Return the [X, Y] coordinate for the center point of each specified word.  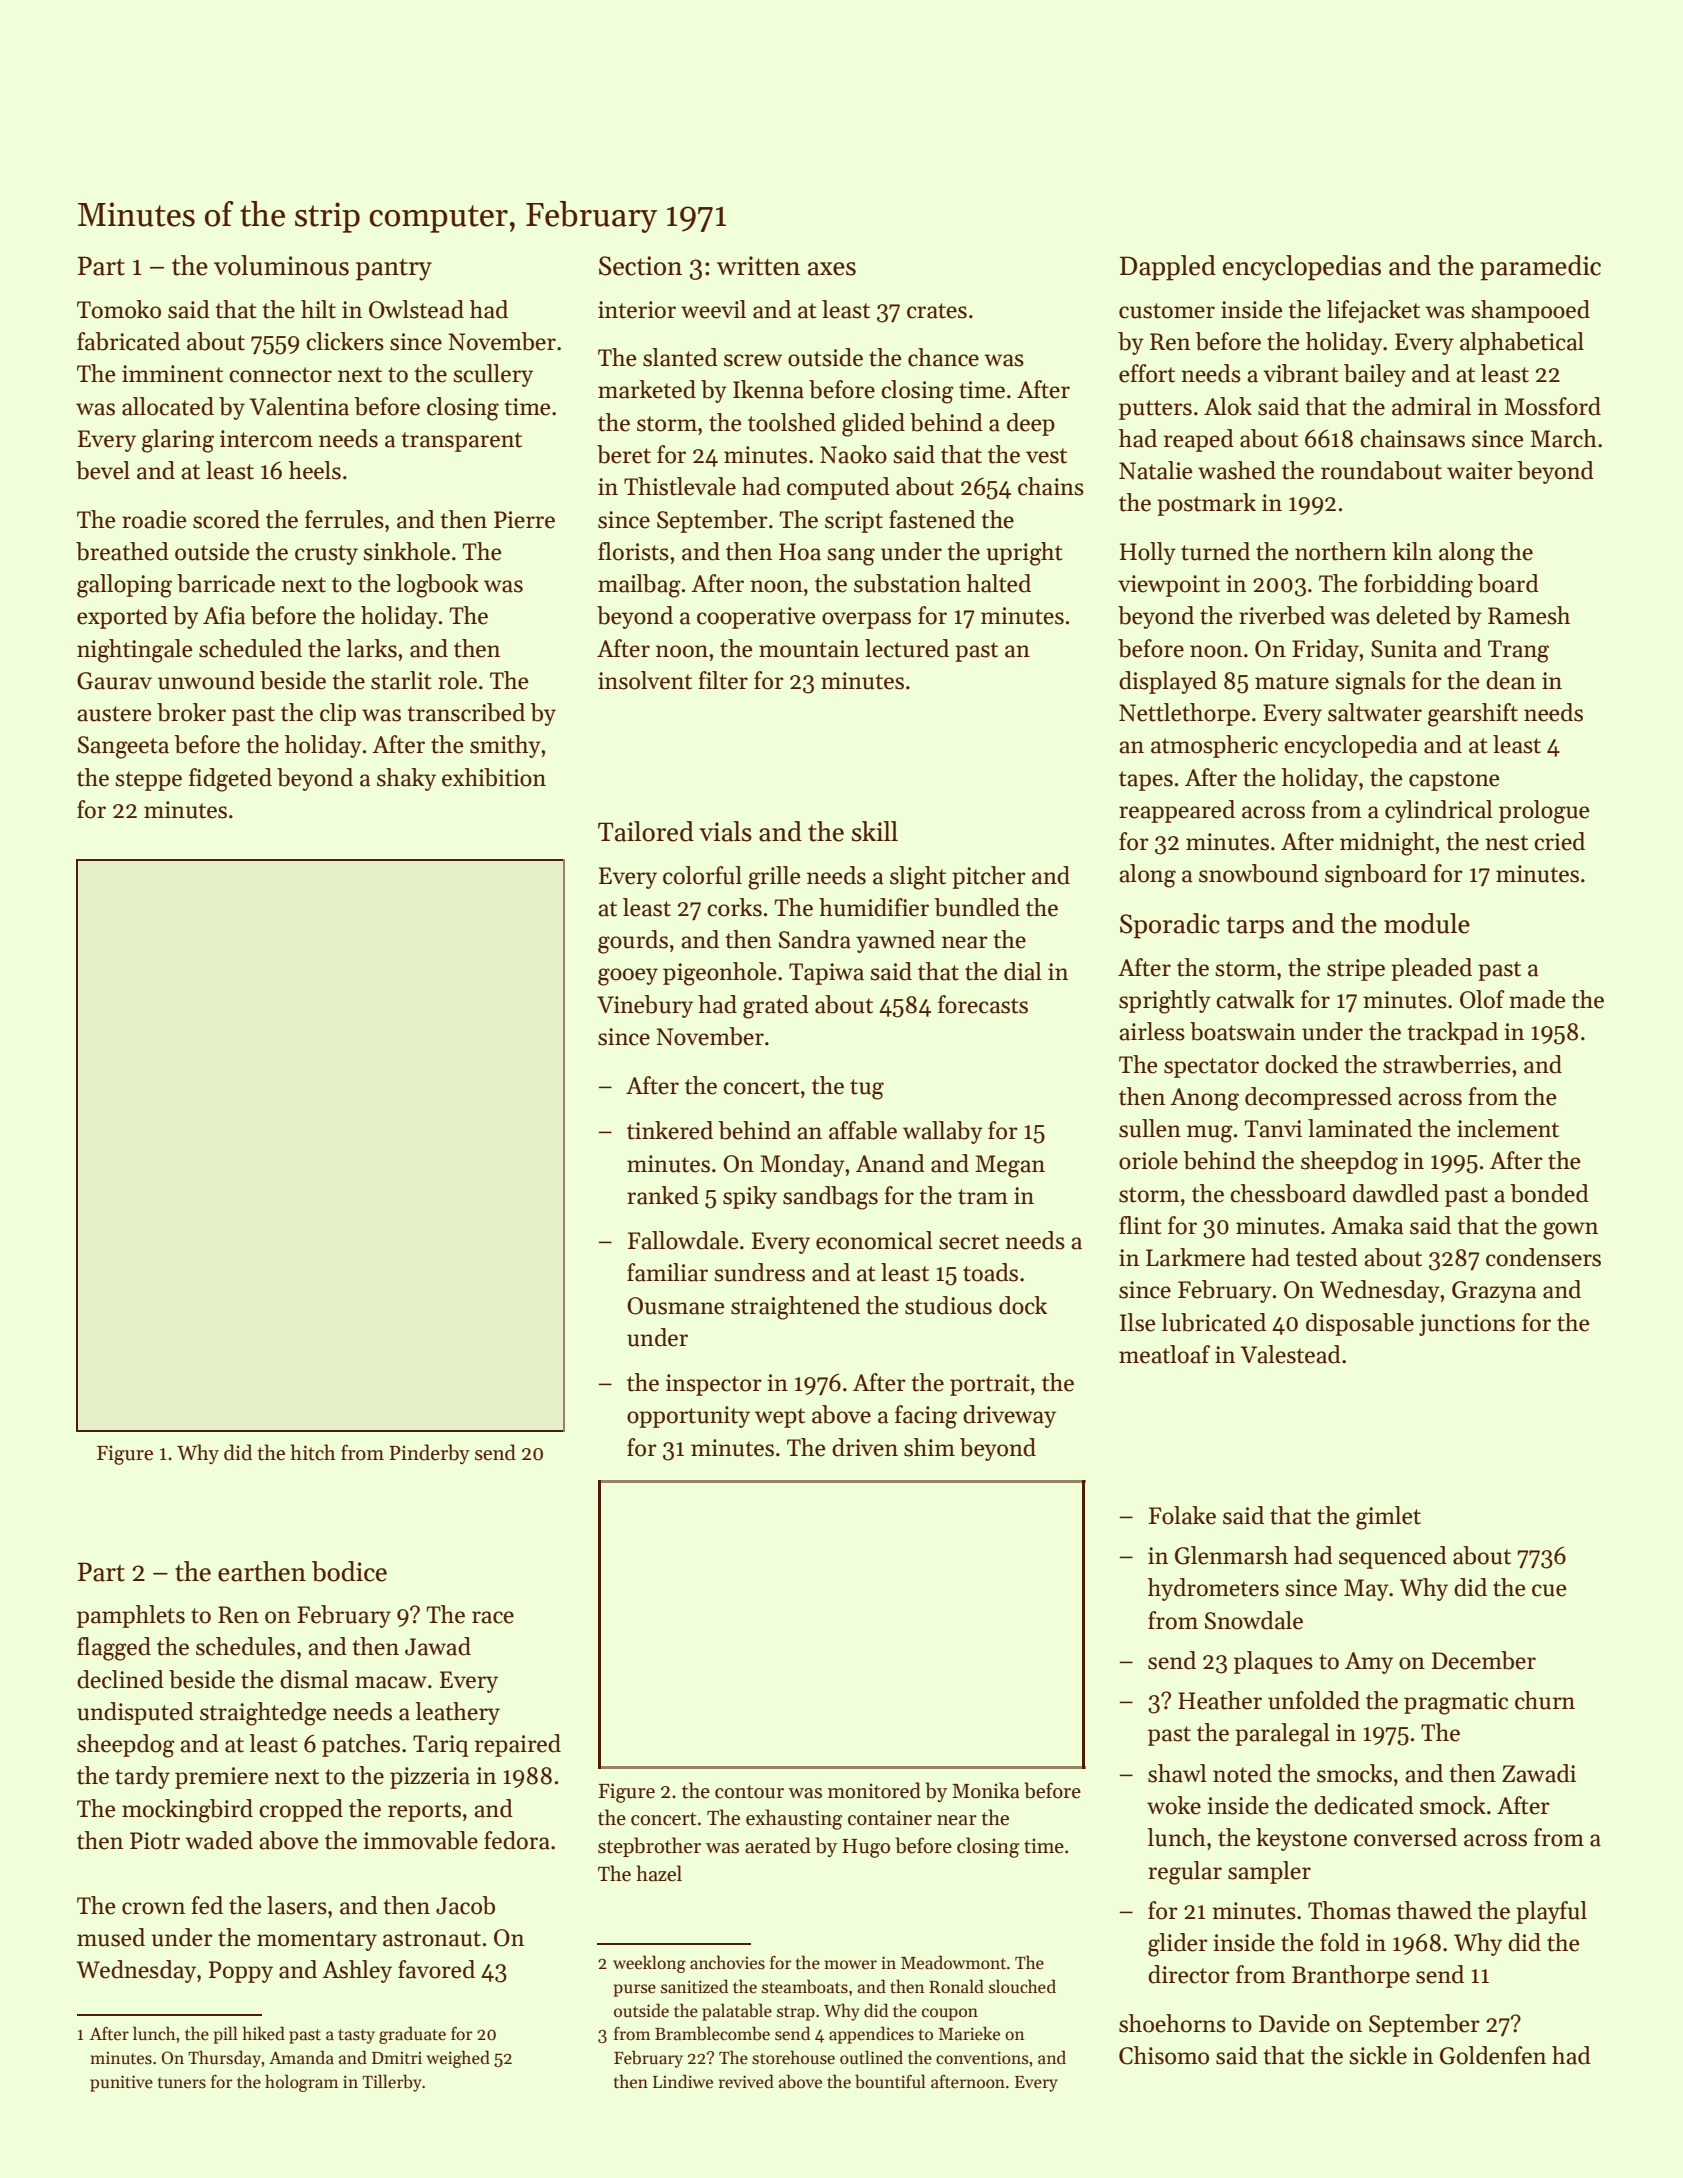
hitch [313, 1452]
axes [832, 269]
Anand [890, 1163]
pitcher [989, 877]
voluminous [281, 265]
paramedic [1540, 268]
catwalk [1255, 999]
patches [361, 1745]
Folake [1182, 1515]
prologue [1544, 812]
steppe [148, 781]
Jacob [465, 1905]
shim [929, 1447]
